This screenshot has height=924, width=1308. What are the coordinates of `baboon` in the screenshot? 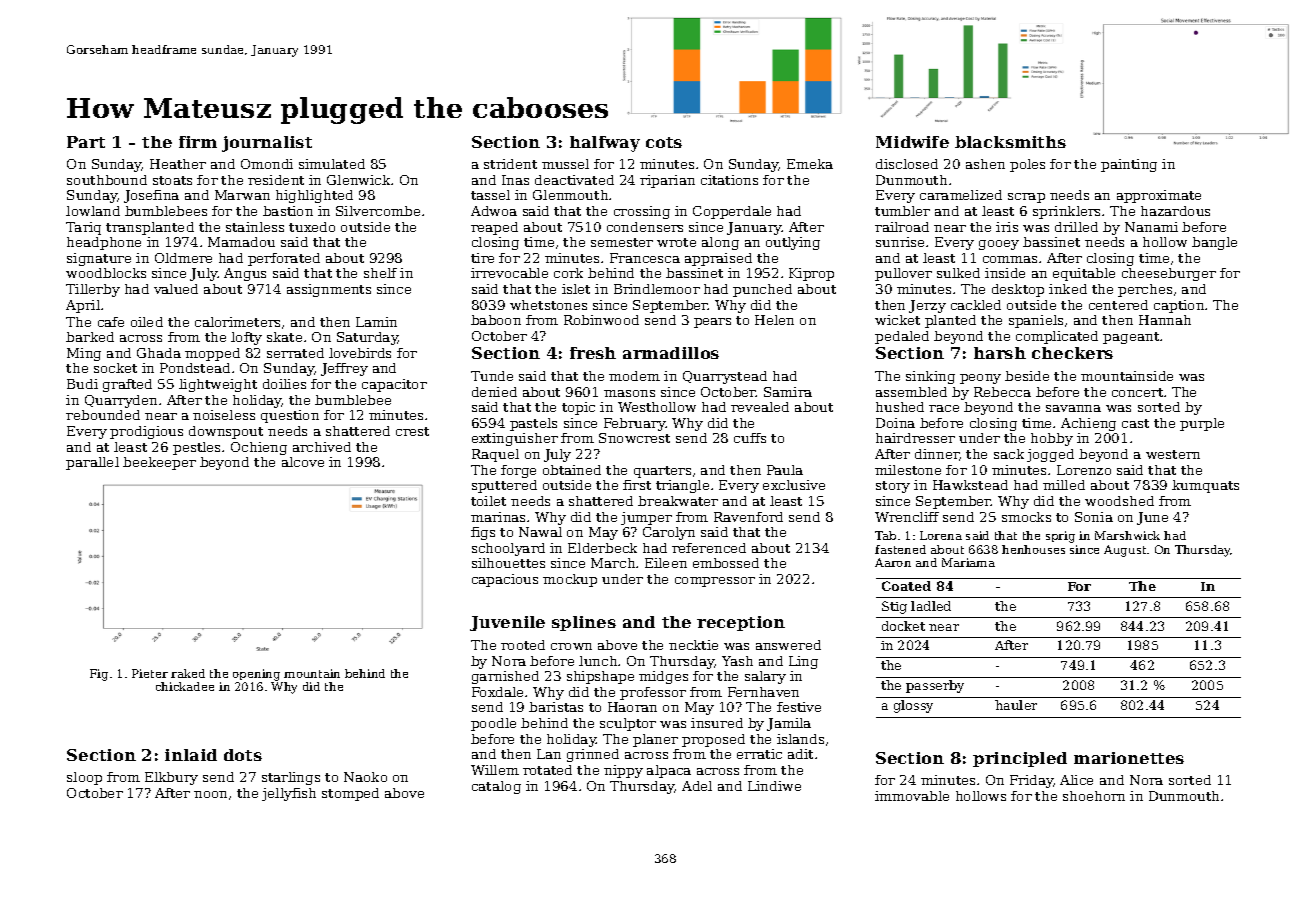 It's located at (496, 320).
